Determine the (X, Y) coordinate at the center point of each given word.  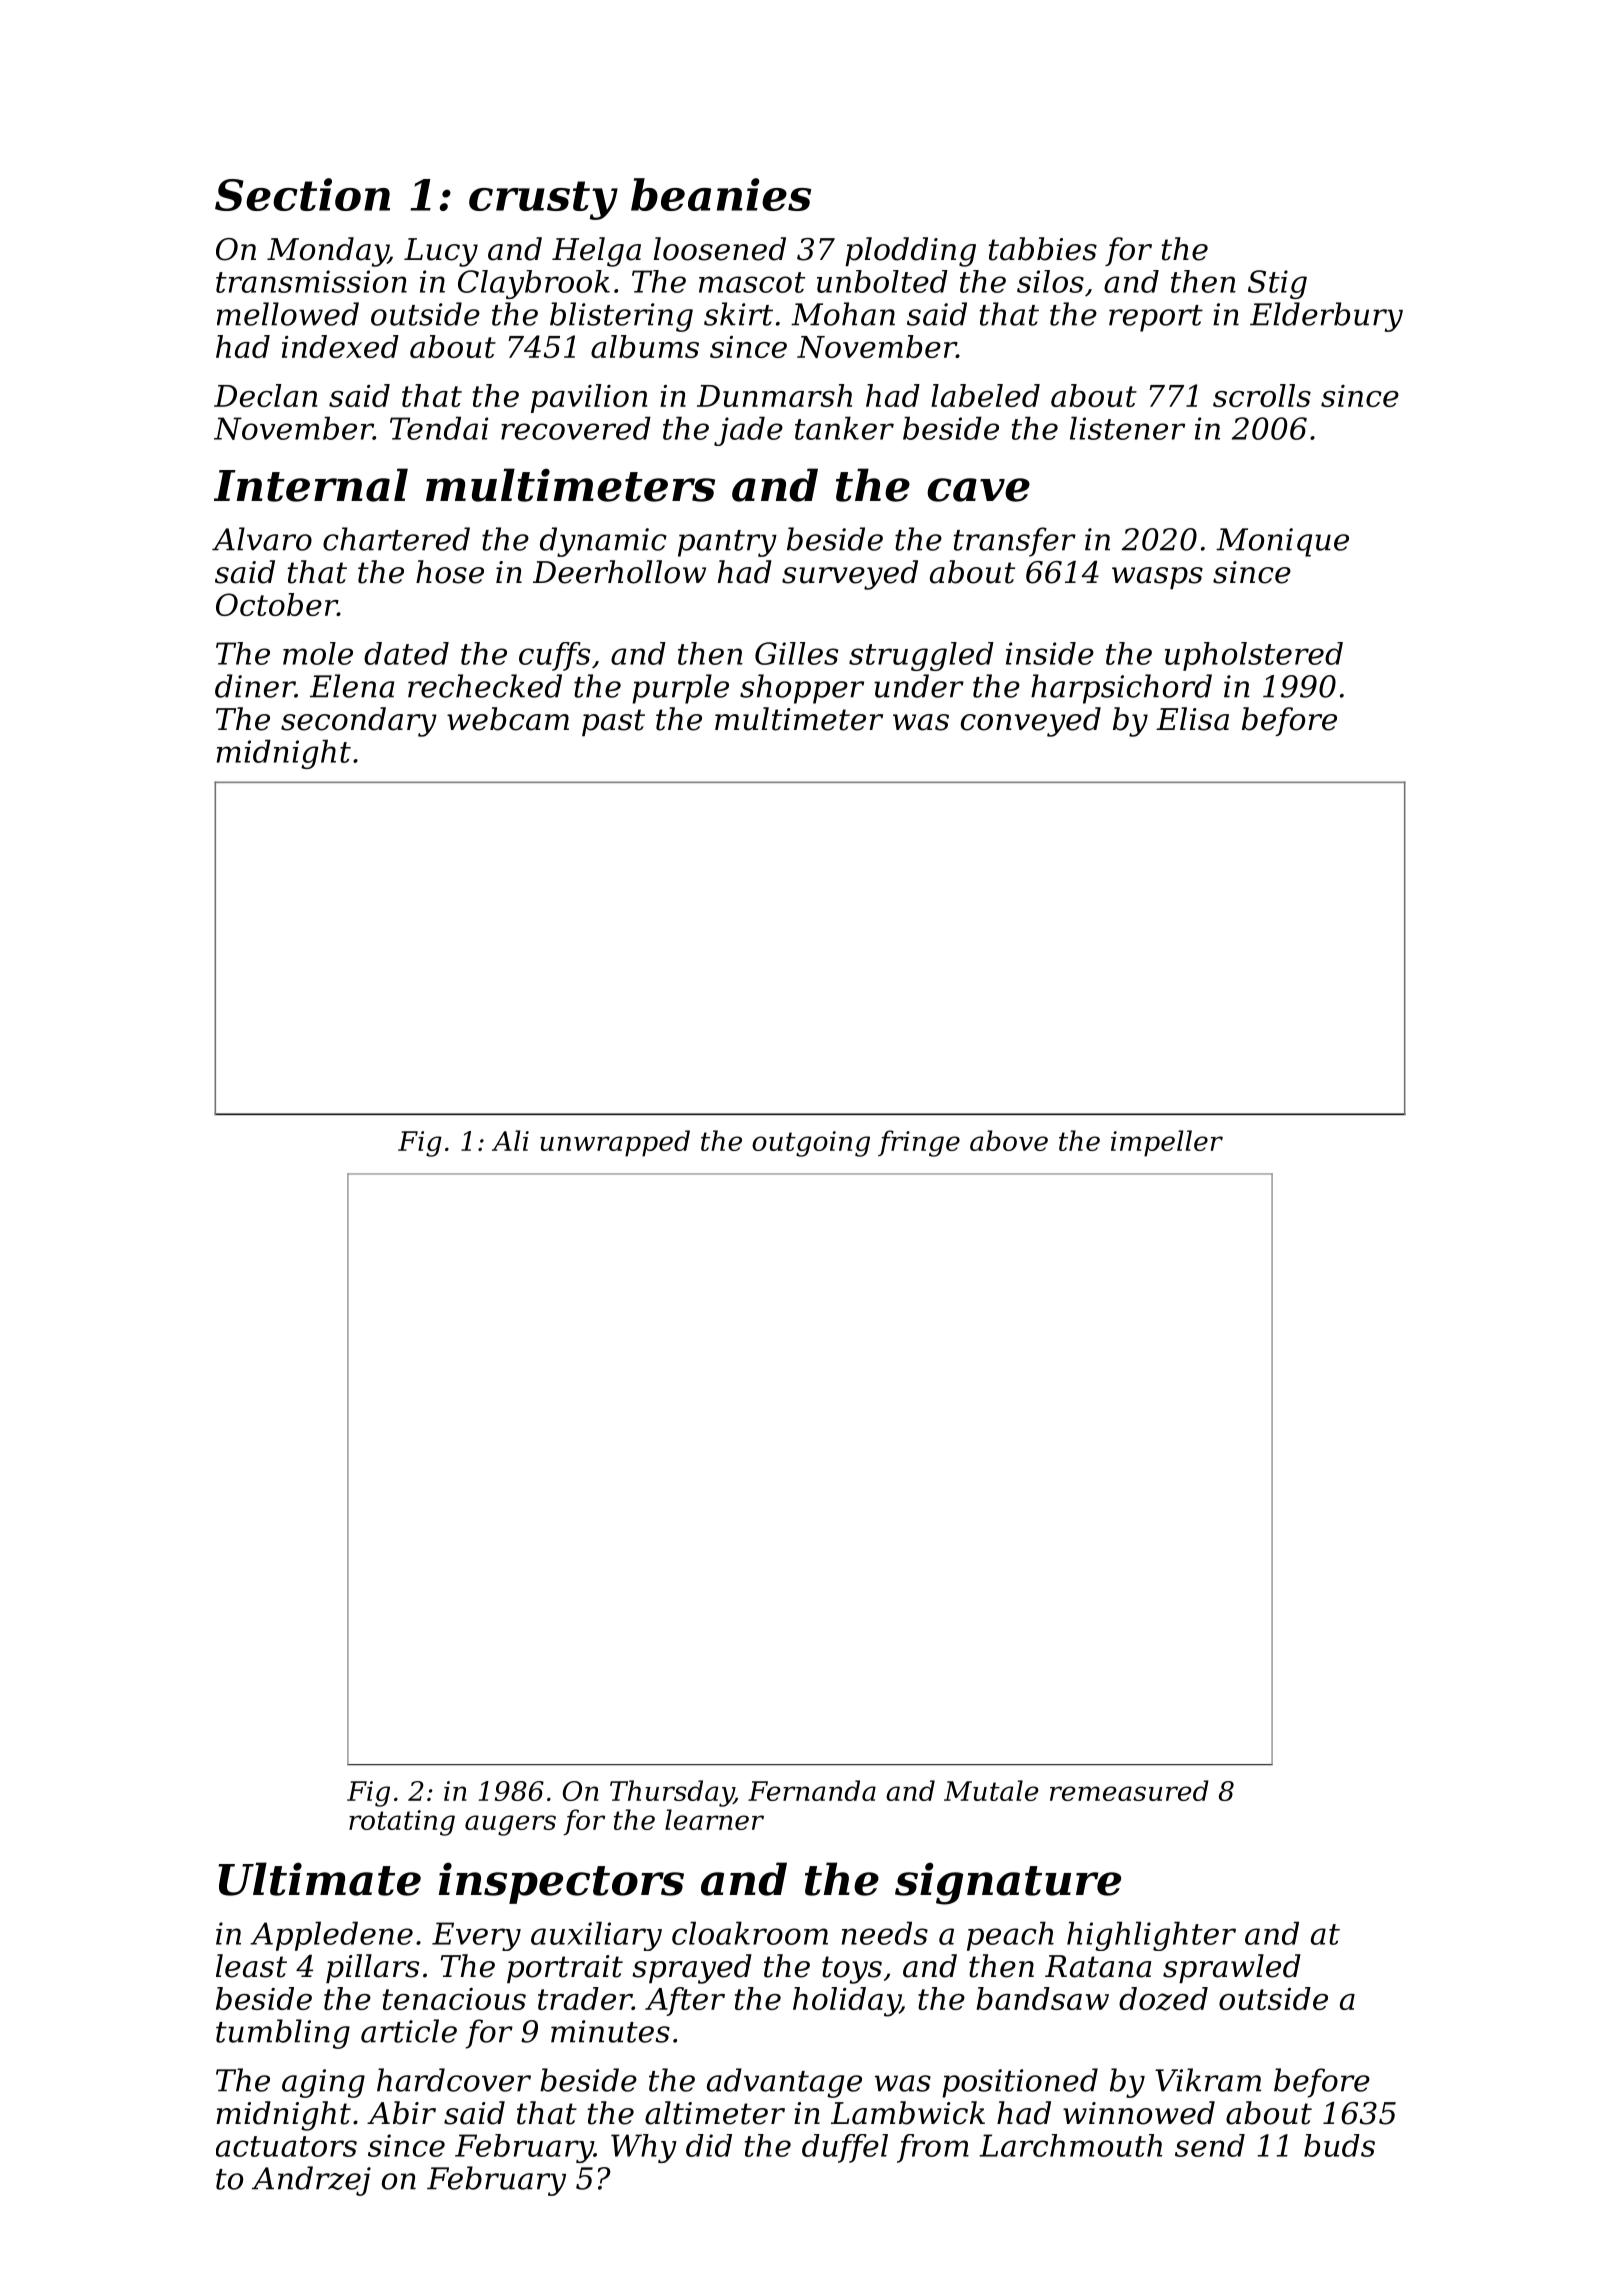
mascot (752, 282)
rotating (402, 1823)
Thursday (672, 1793)
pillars (372, 1968)
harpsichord (1121, 689)
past (613, 722)
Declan (266, 395)
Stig (1277, 284)
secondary (359, 722)
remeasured (1129, 1790)
